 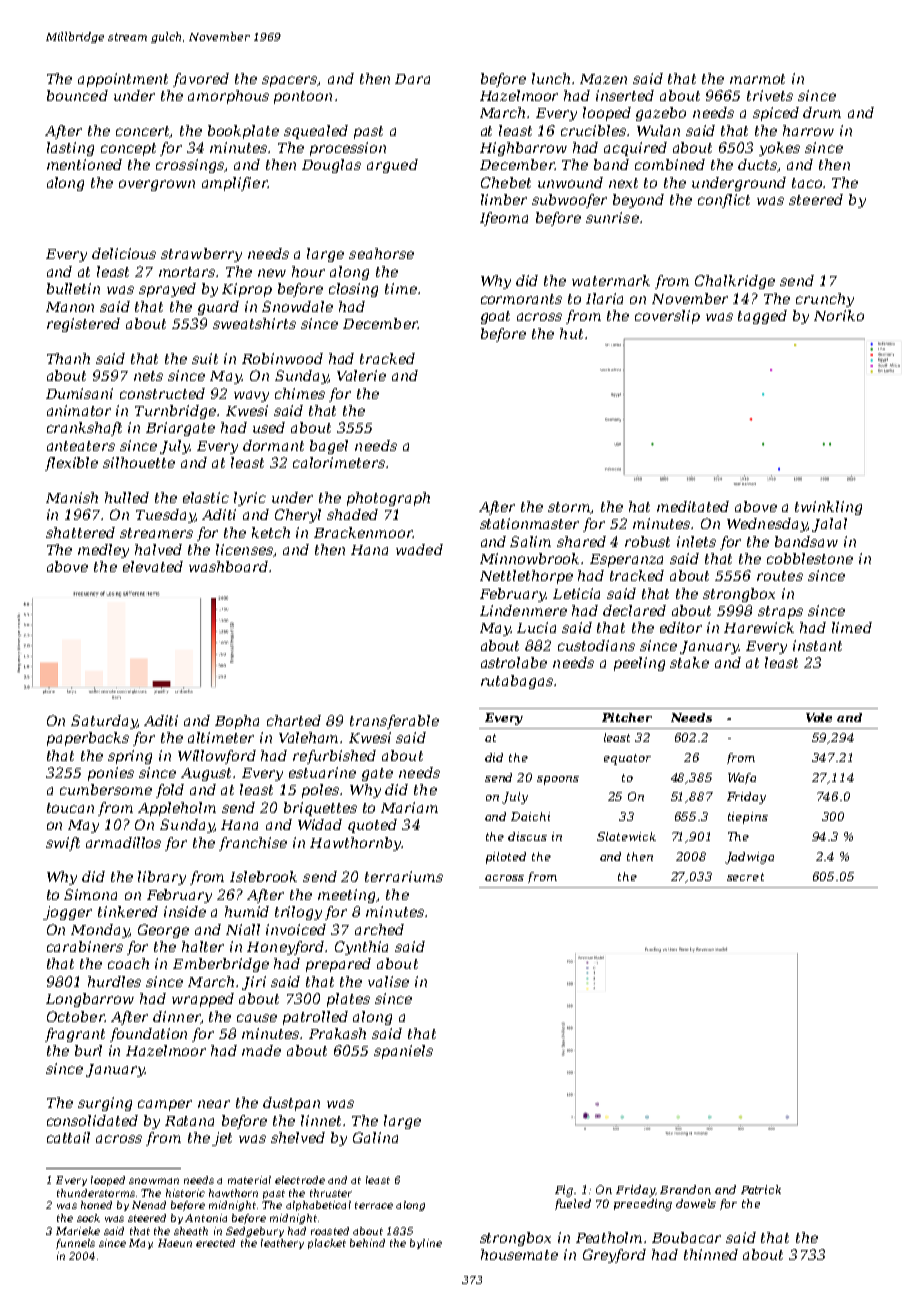 I want to click on thinned, so click(x=711, y=1254).
